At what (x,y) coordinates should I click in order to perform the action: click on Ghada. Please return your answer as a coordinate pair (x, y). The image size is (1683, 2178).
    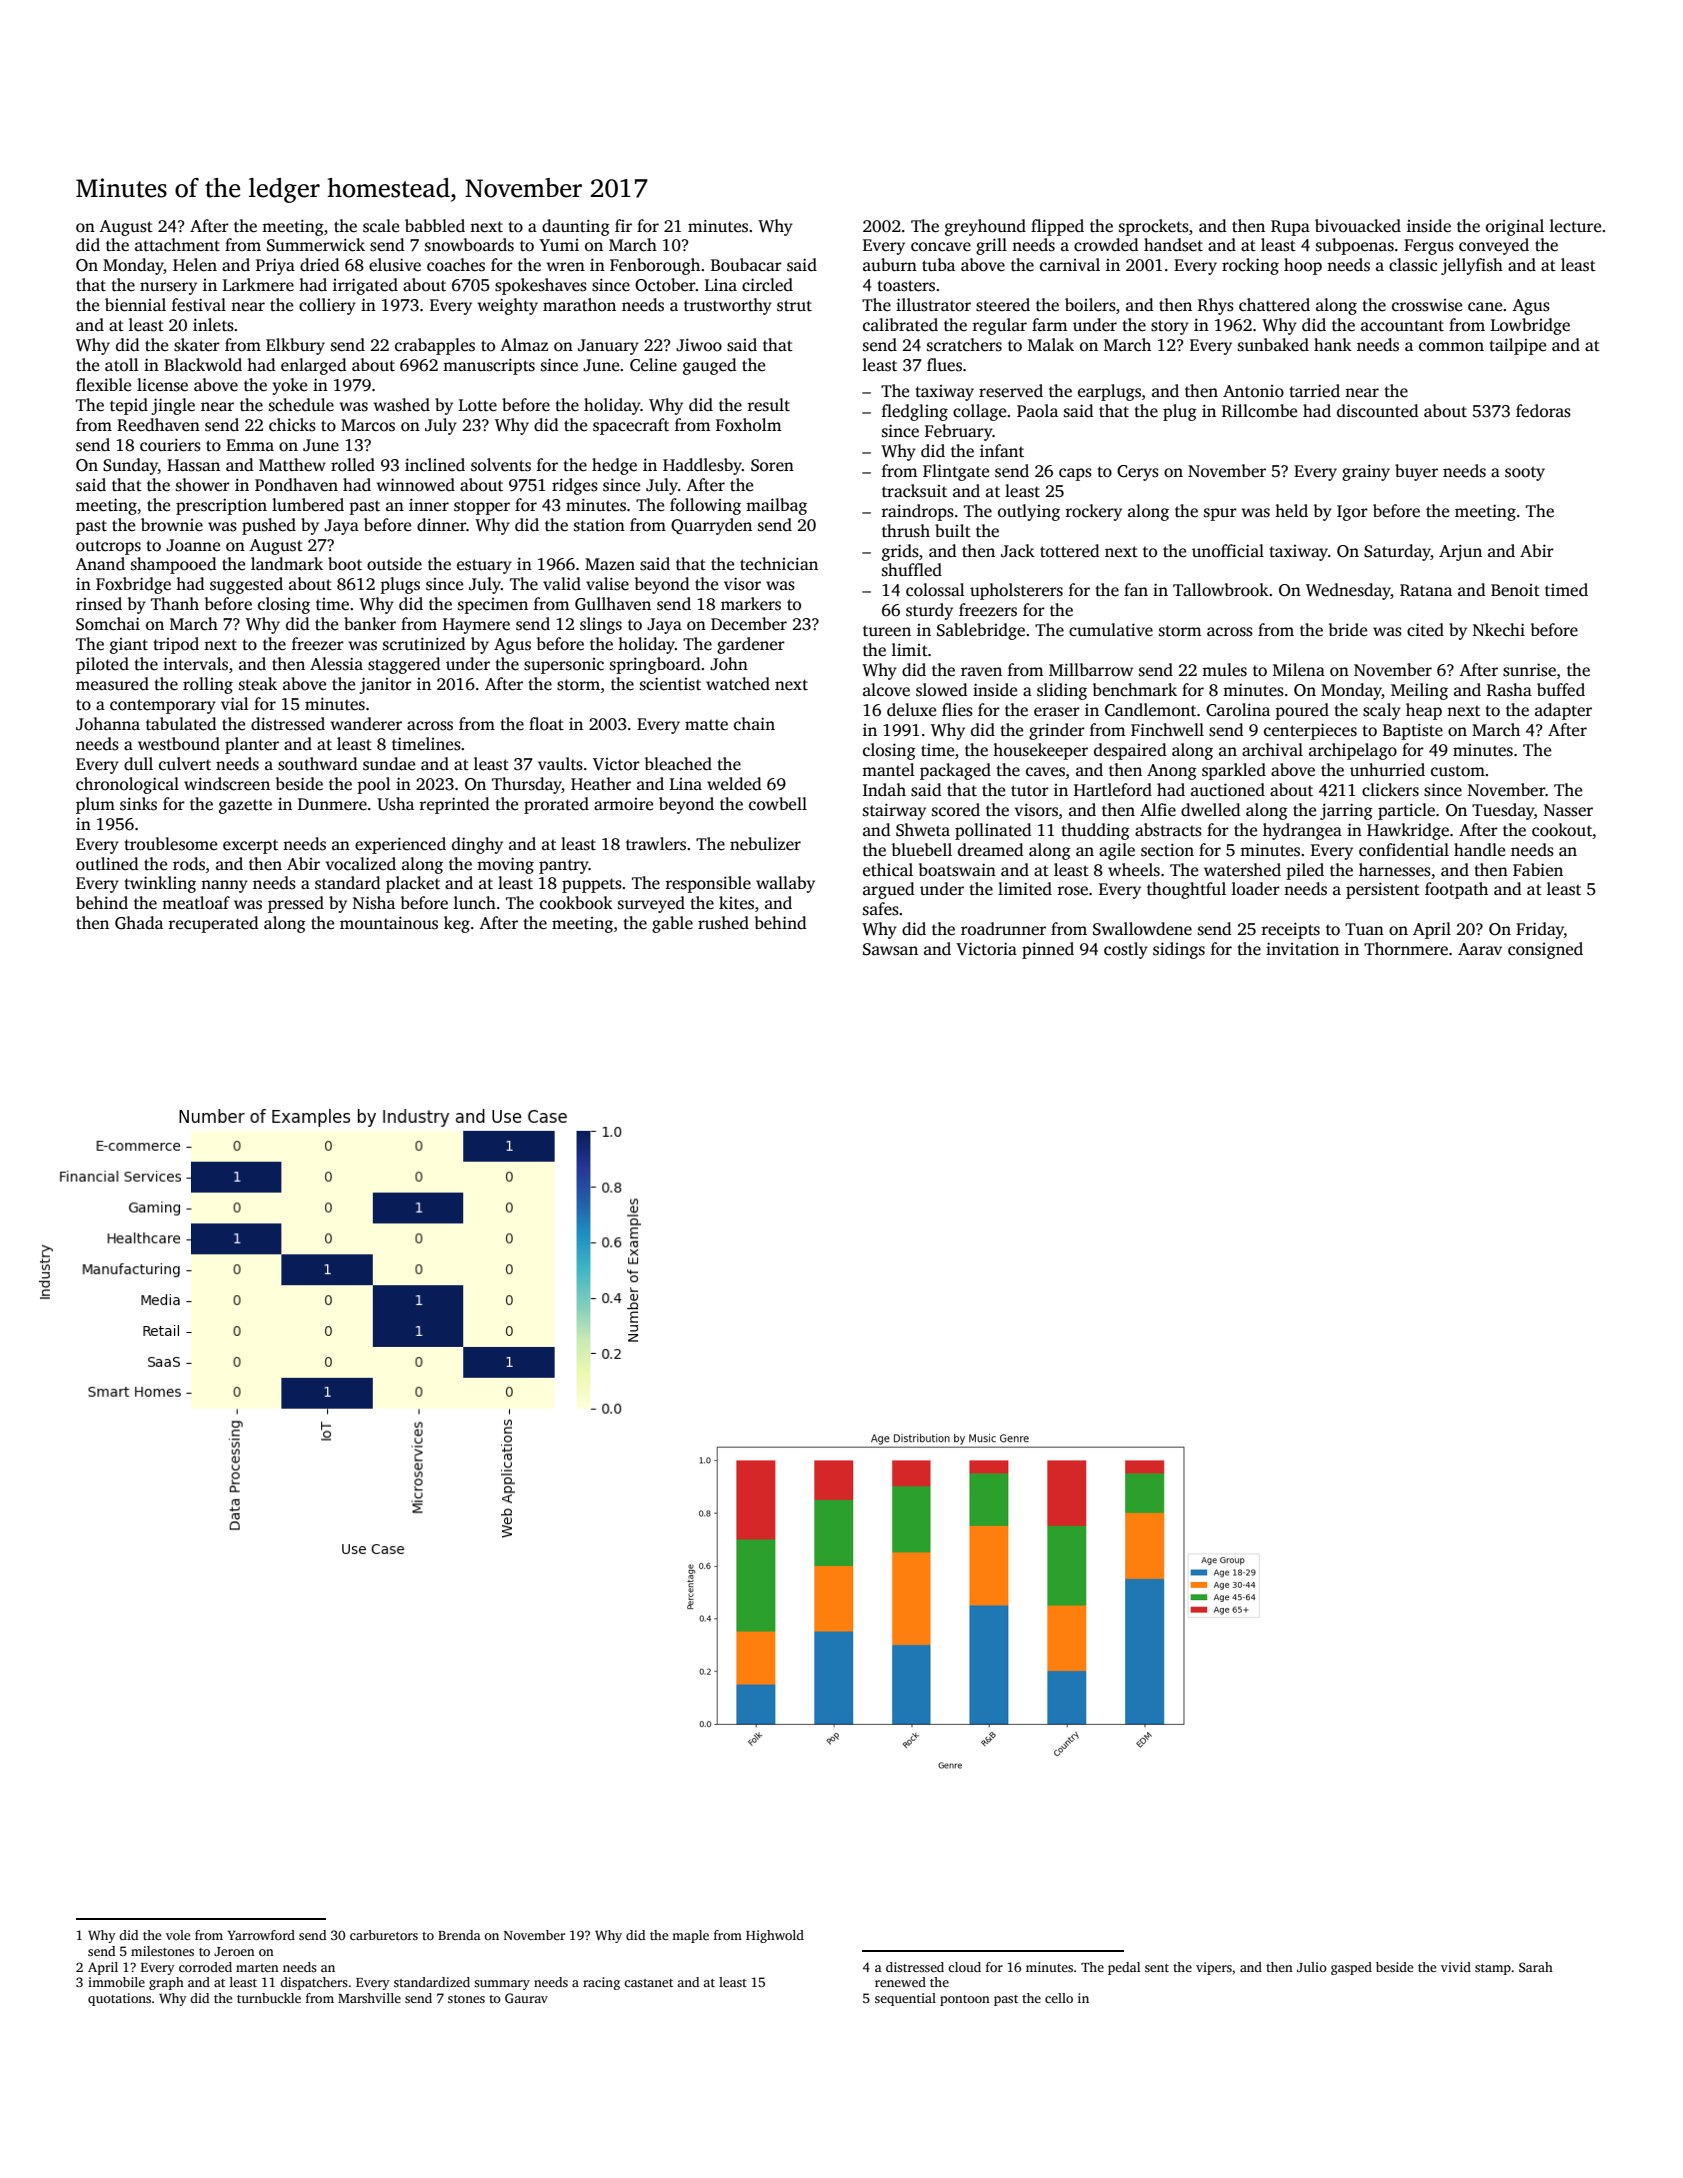
    Looking at the image, I should click on (139, 923).
